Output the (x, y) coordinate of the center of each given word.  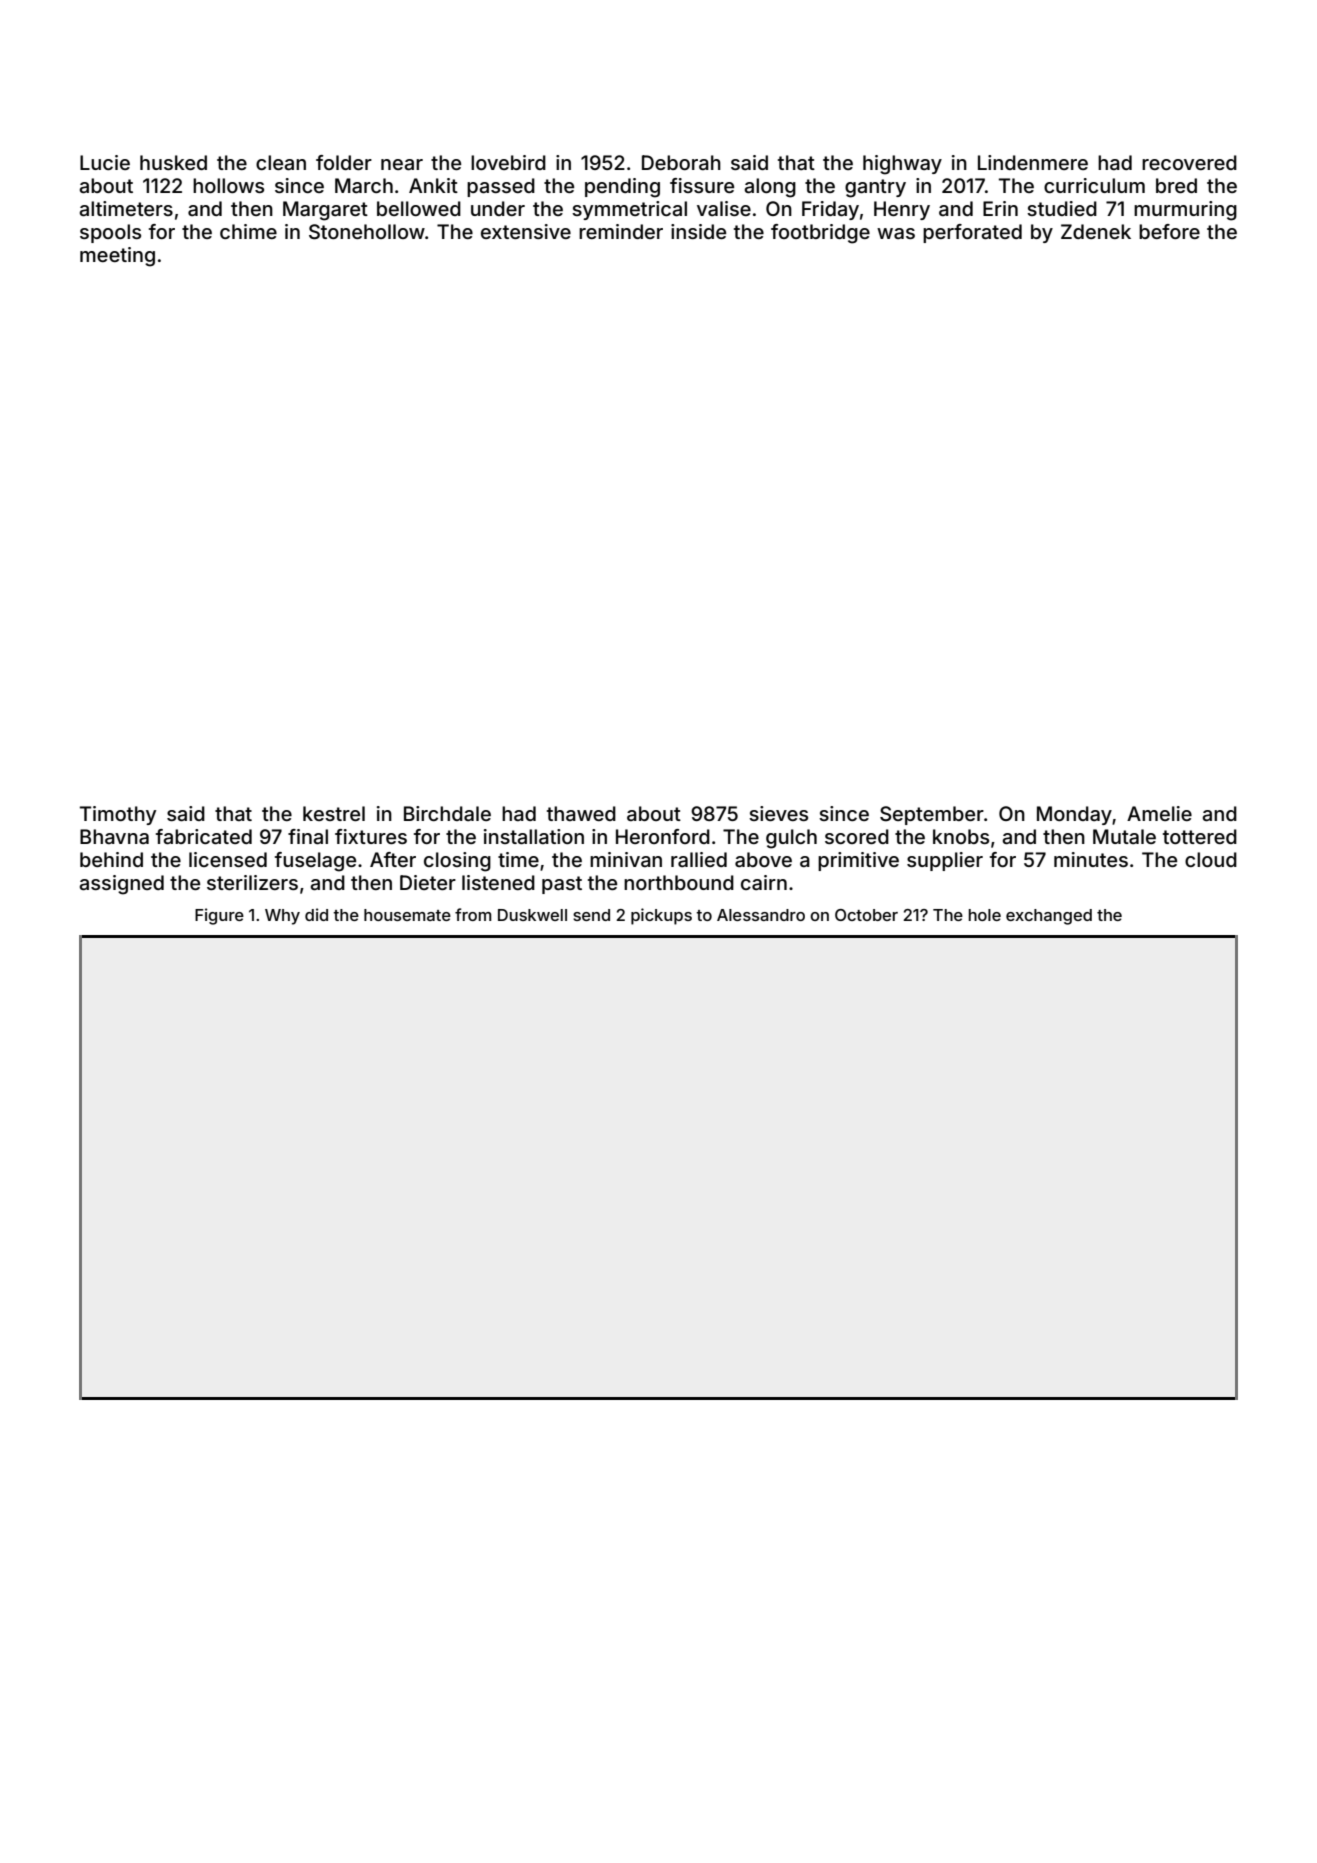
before (1169, 231)
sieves (778, 813)
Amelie (1159, 813)
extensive (526, 231)
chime (248, 231)
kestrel (334, 813)
